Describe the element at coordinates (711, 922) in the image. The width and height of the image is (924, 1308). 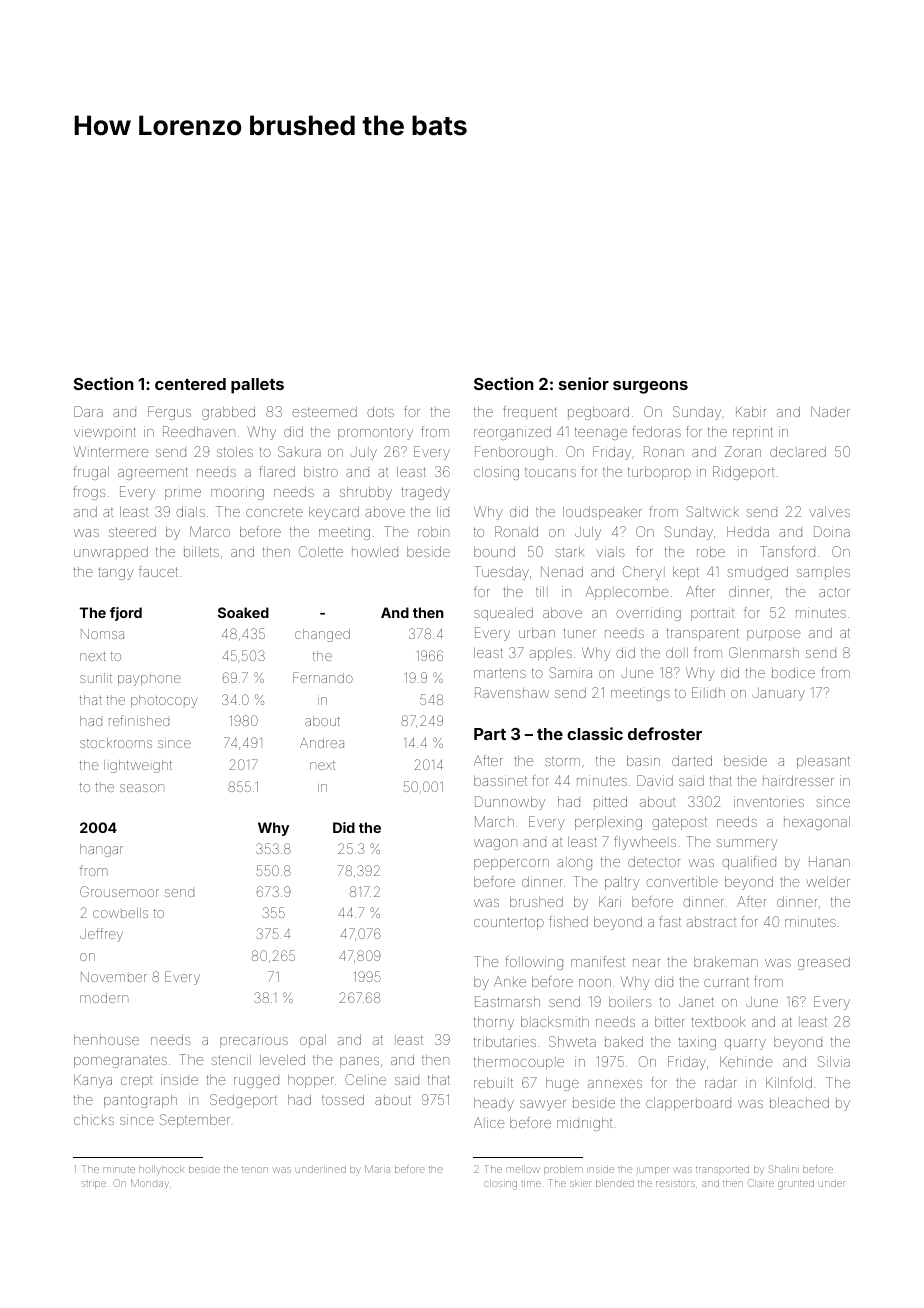
I see `abstract` at that location.
